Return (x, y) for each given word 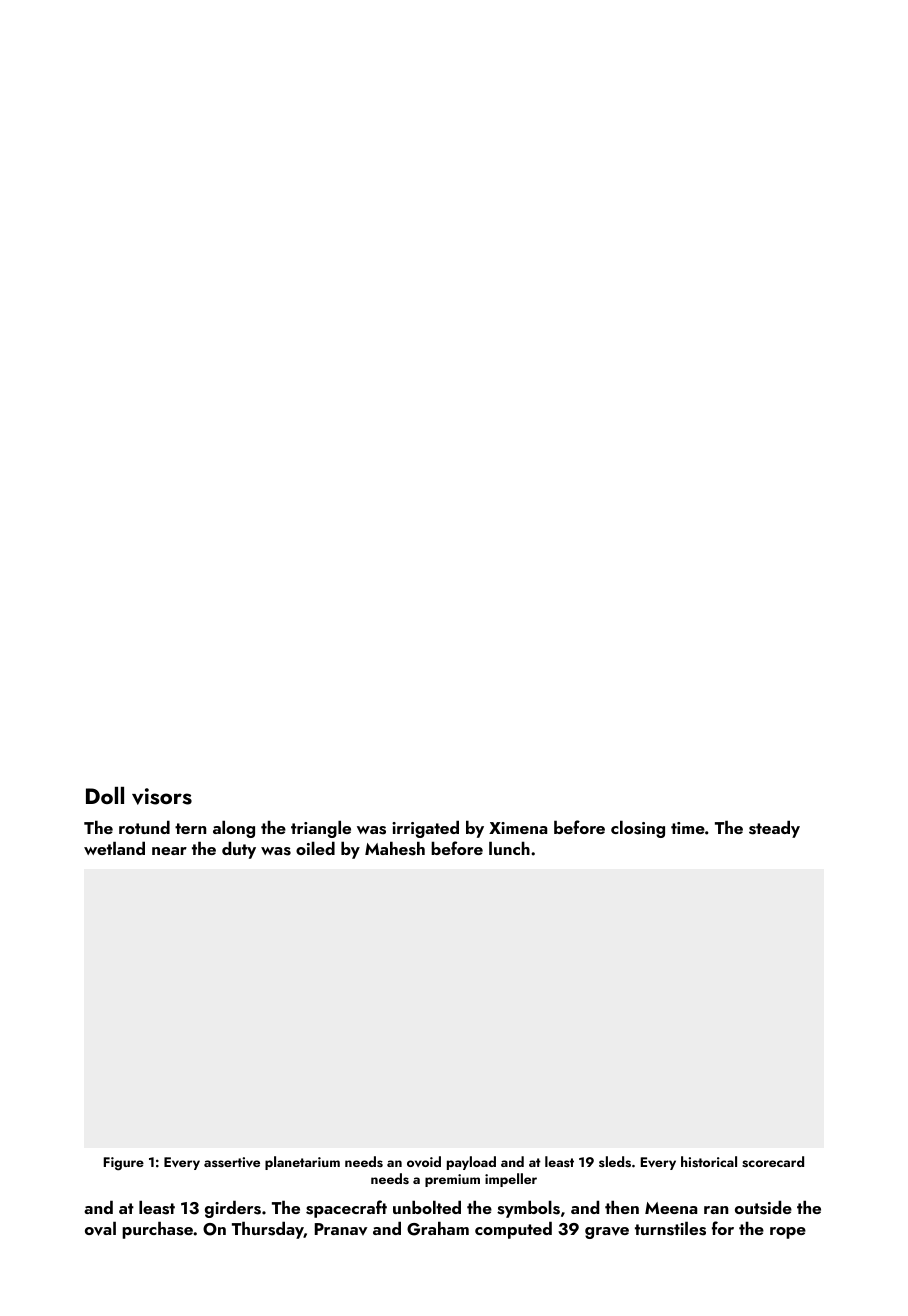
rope (788, 1233)
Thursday (268, 1230)
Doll (105, 795)
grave (607, 1233)
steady (774, 829)
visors (162, 796)
